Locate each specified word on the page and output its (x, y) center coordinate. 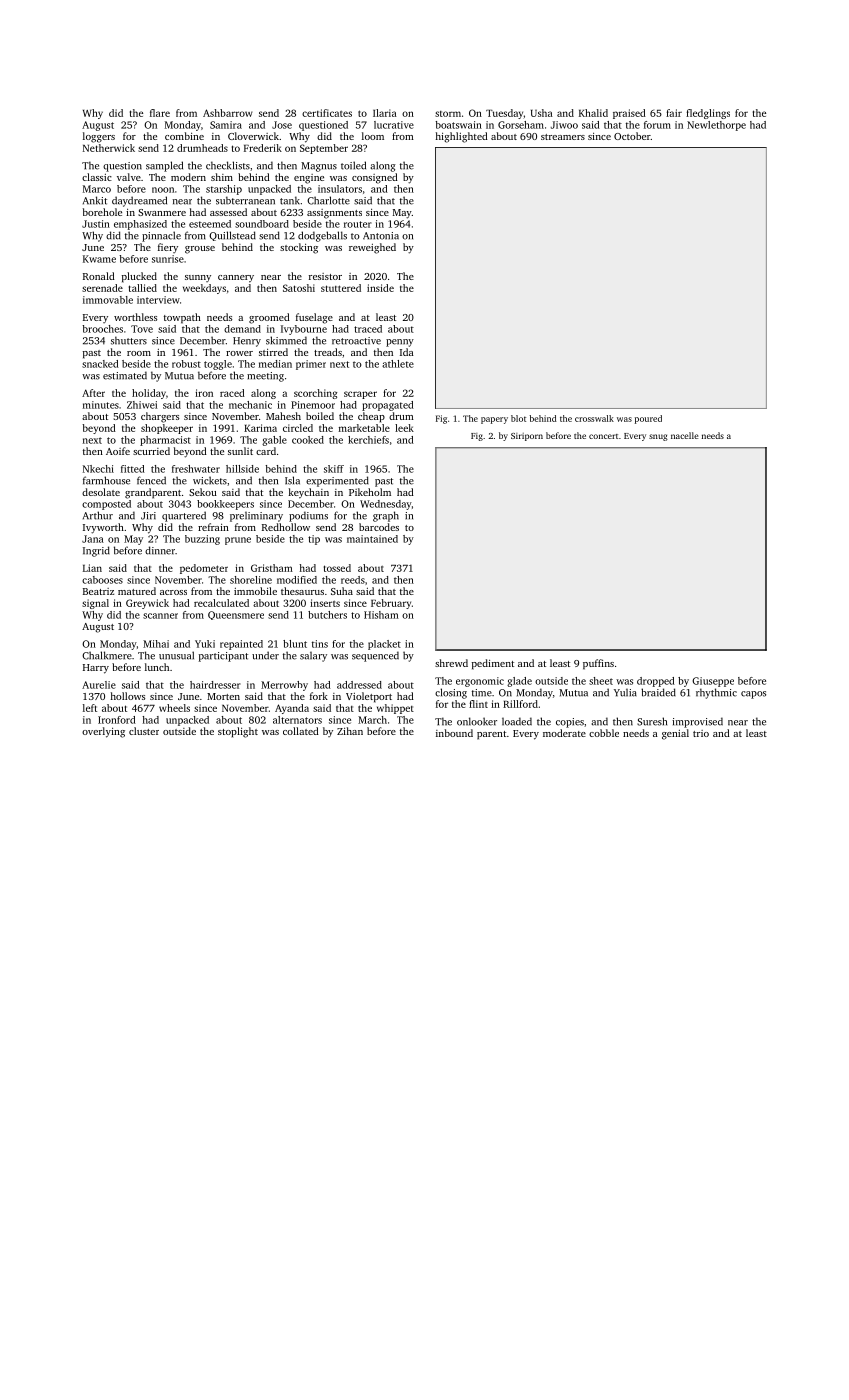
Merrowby (284, 686)
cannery (236, 279)
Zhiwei (142, 405)
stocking (299, 248)
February (391, 604)
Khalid (593, 113)
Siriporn (527, 437)
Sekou (203, 492)
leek (404, 428)
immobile (255, 591)
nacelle (684, 435)
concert (603, 436)
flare (160, 113)
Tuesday (504, 114)
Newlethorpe (716, 126)
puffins (598, 664)
